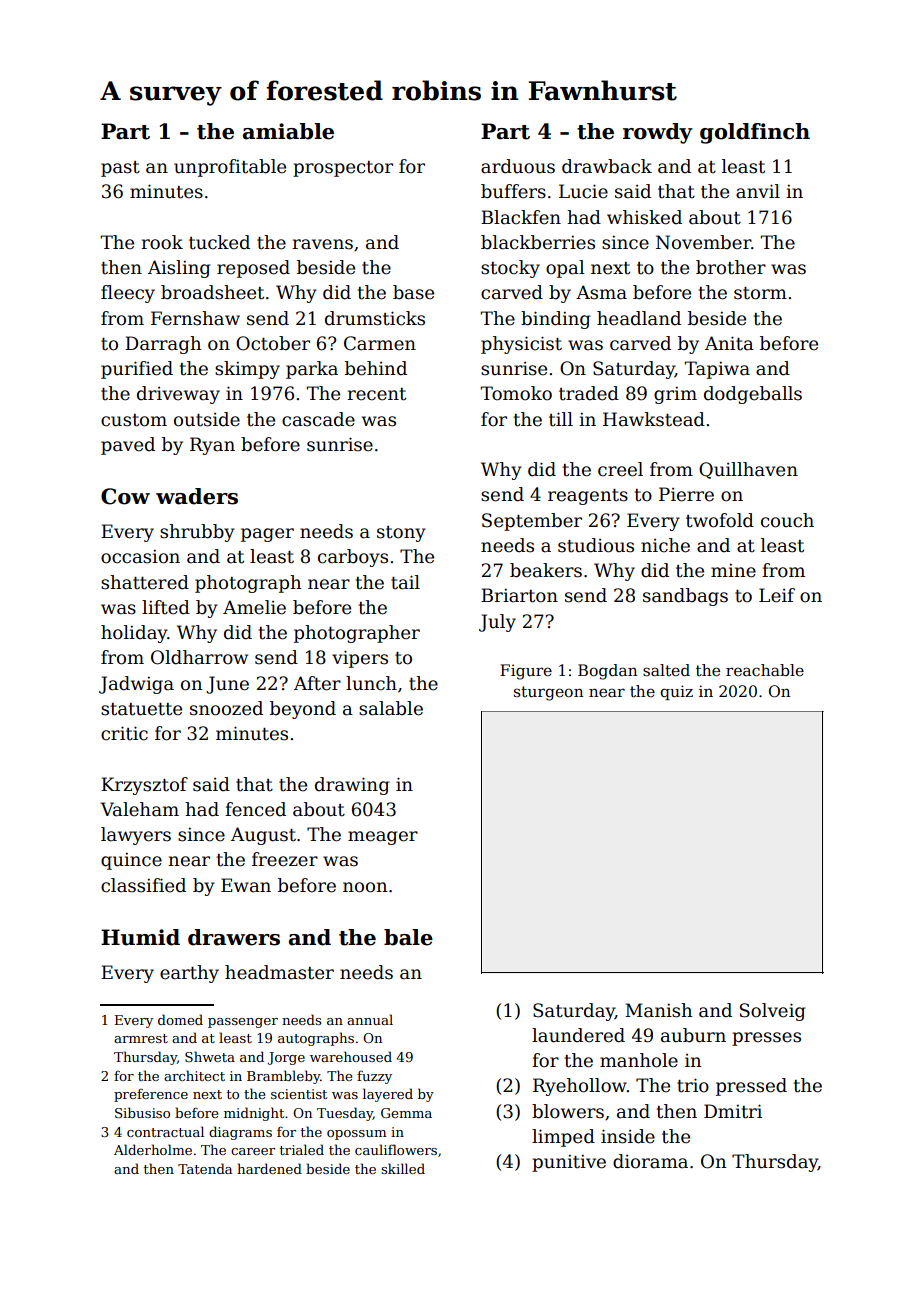 Image resolution: width=924 pixels, height=1311 pixels. I want to click on Valeham, so click(139, 809).
